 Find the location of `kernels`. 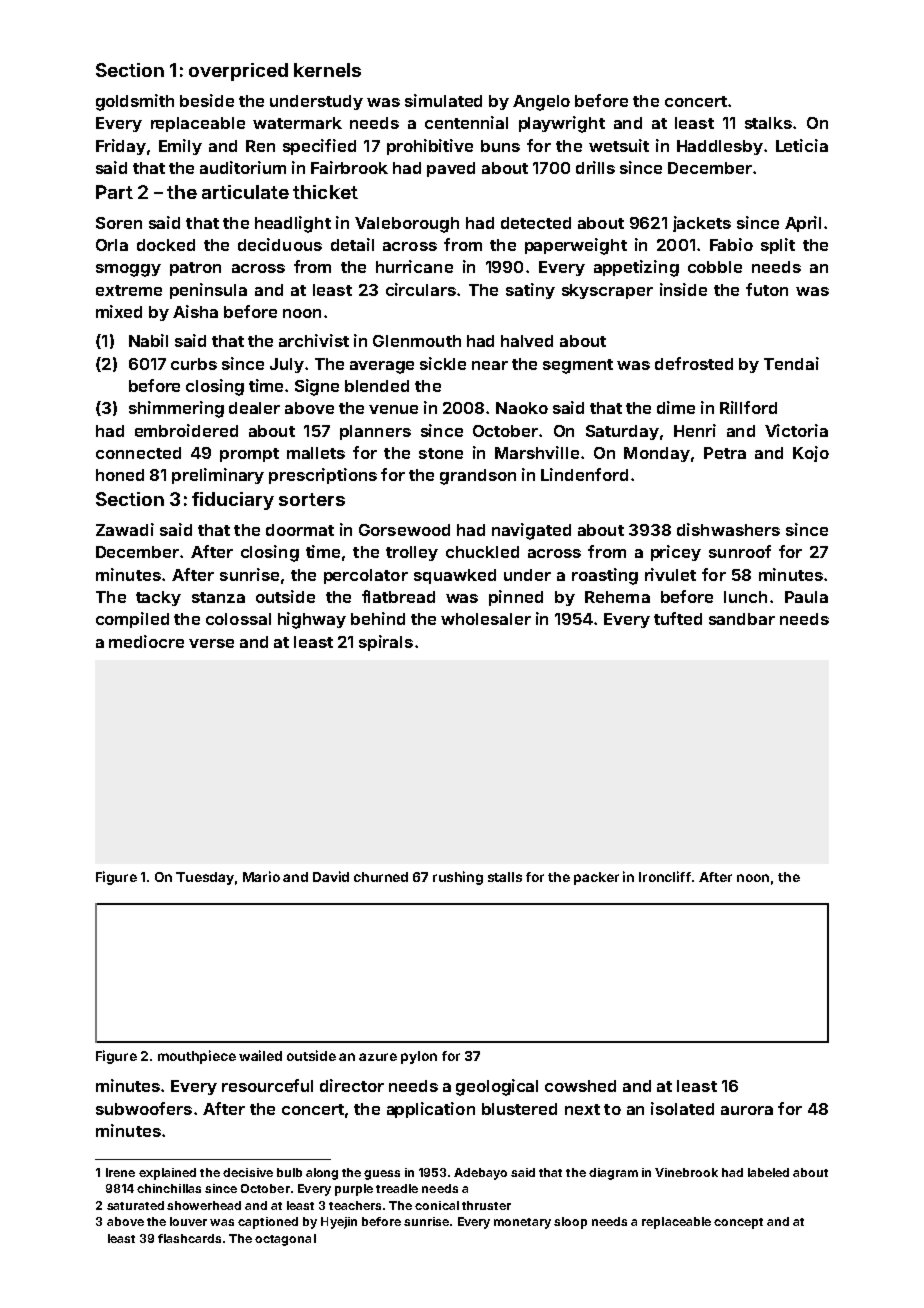

kernels is located at coordinates (327, 70).
